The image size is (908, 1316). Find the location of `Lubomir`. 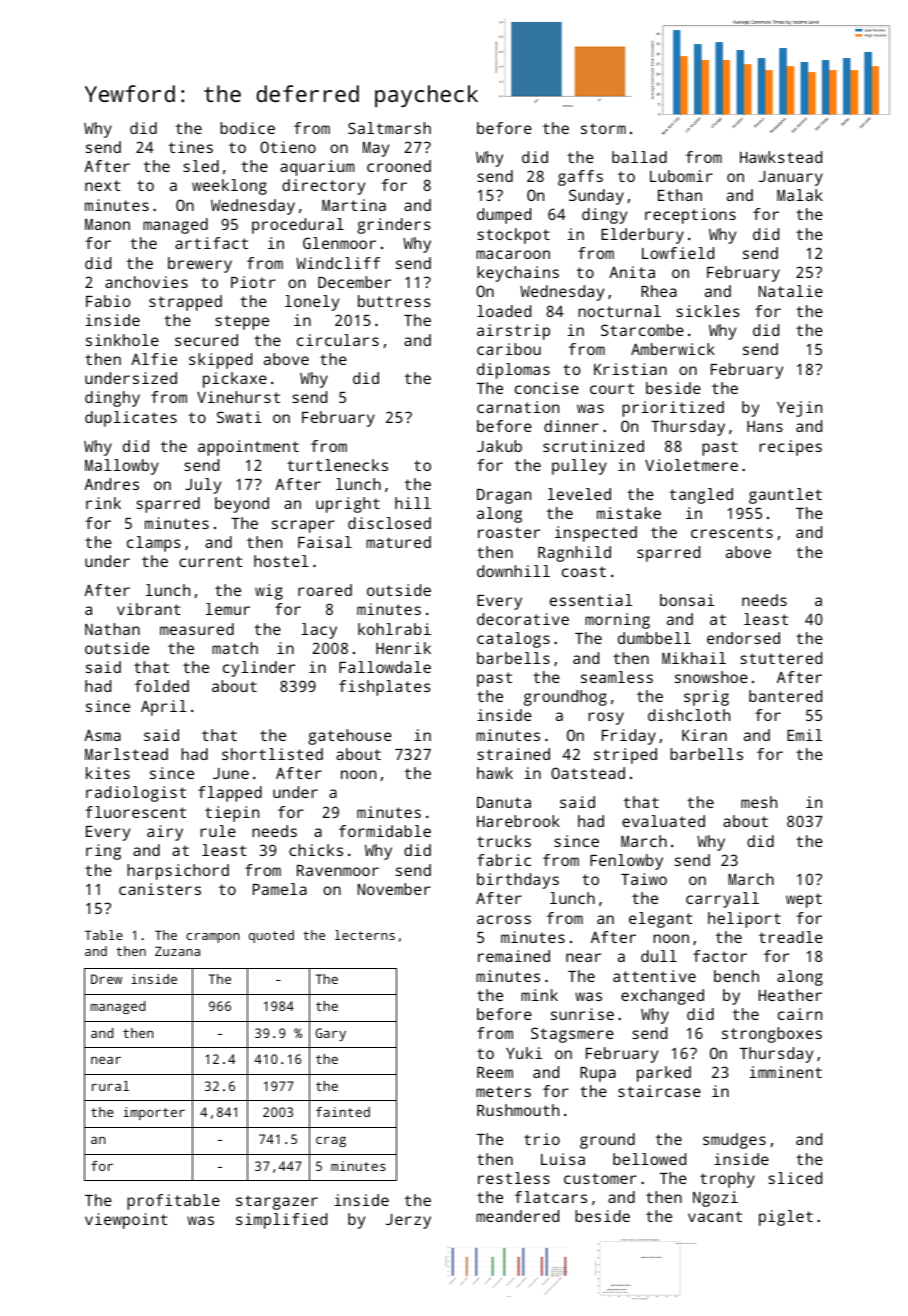

Lubomir is located at coordinates (681, 176).
